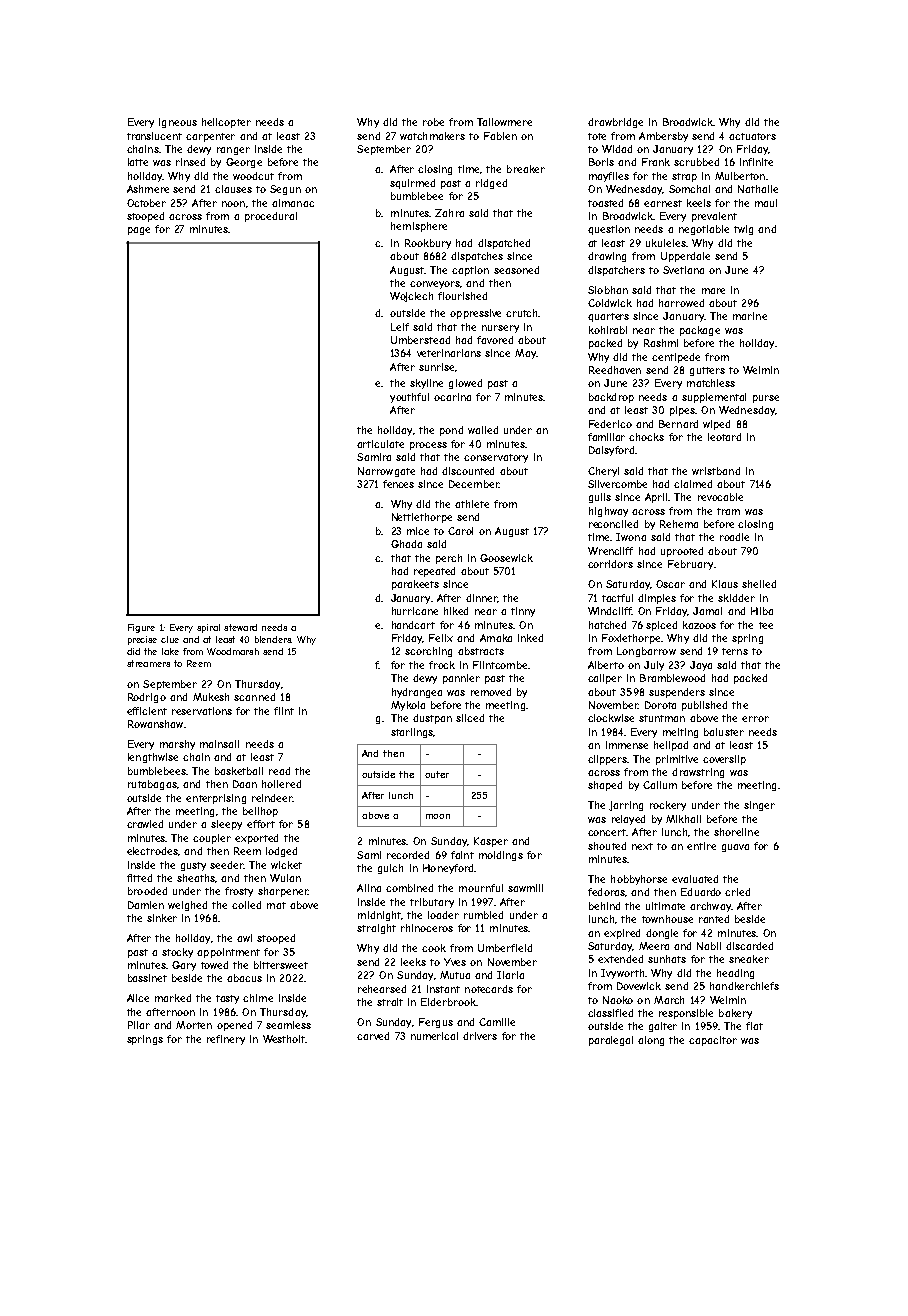 The height and width of the screenshot is (1316, 908). What do you see at coordinates (736, 832) in the screenshot?
I see `shoreline` at bounding box center [736, 832].
